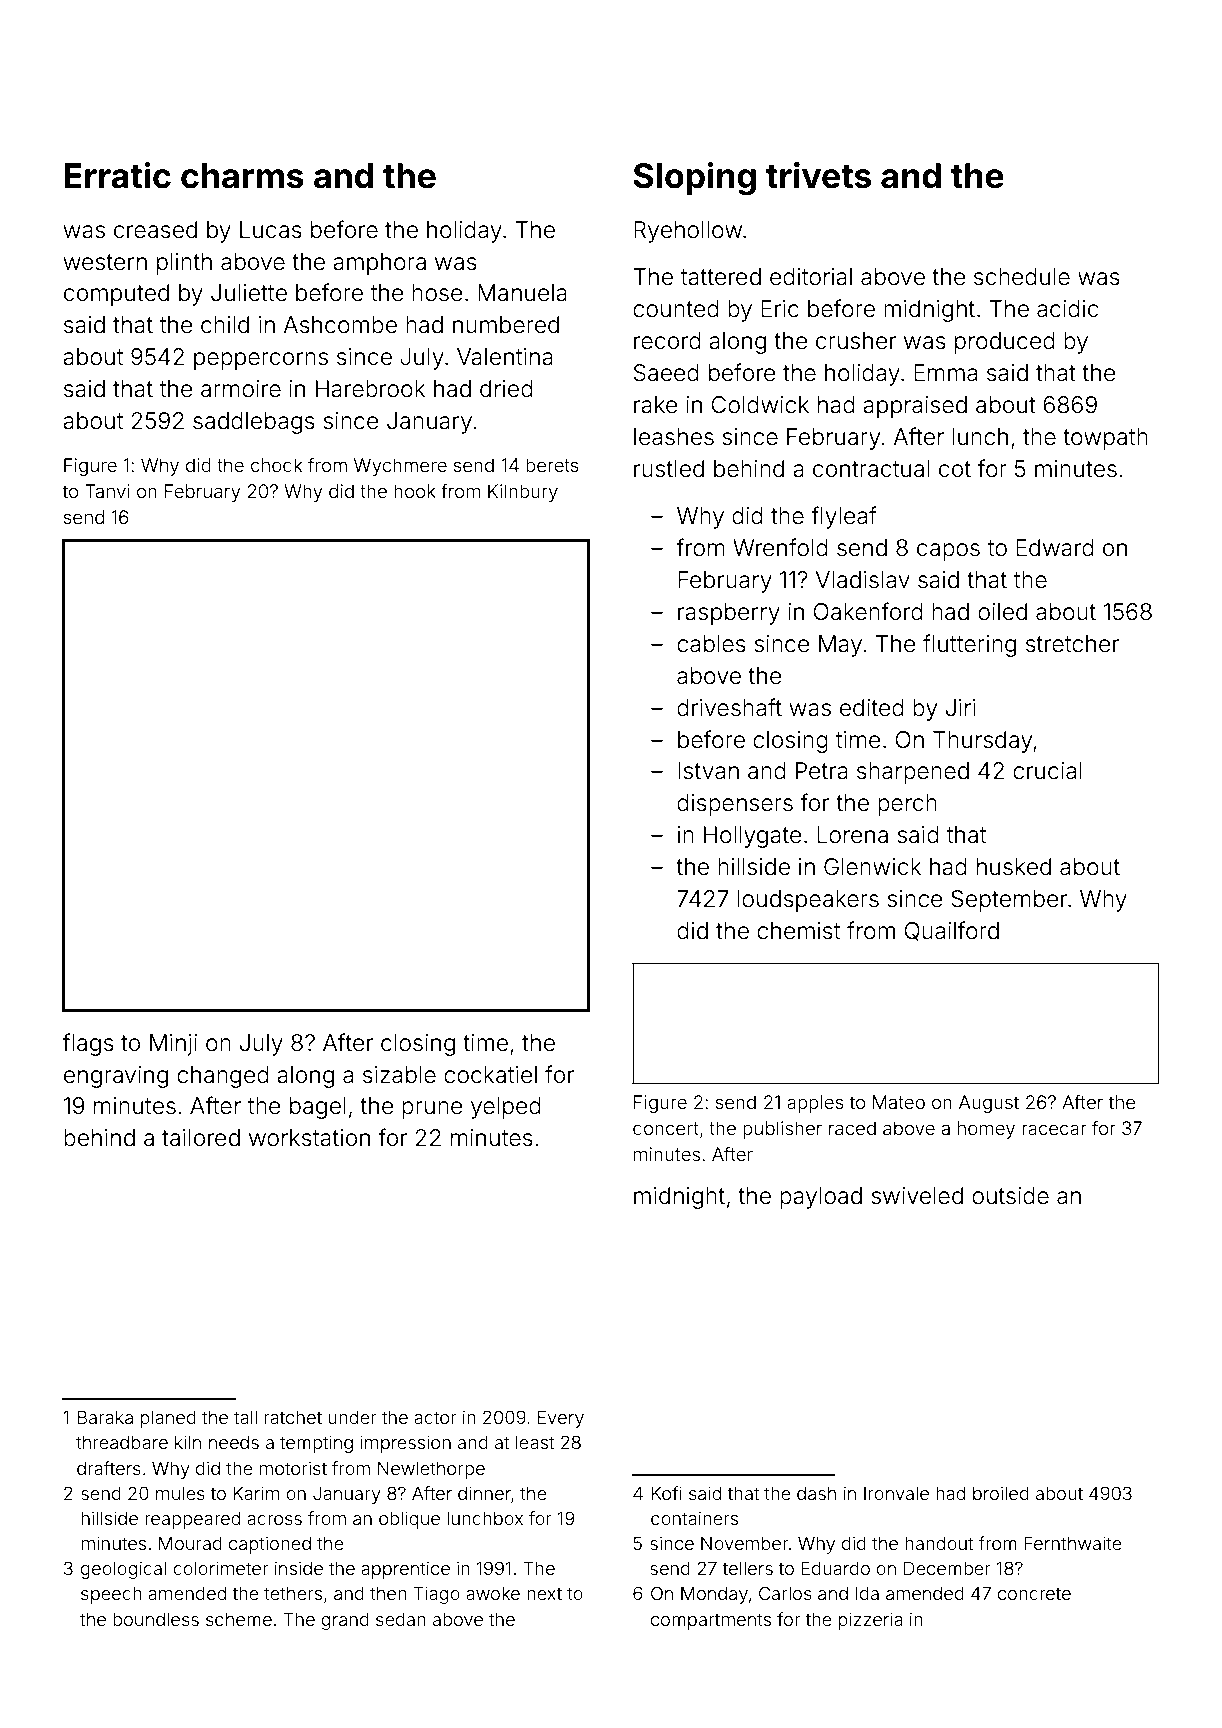 Image resolution: width=1222 pixels, height=1728 pixels. I want to click on amphora, so click(379, 264).
